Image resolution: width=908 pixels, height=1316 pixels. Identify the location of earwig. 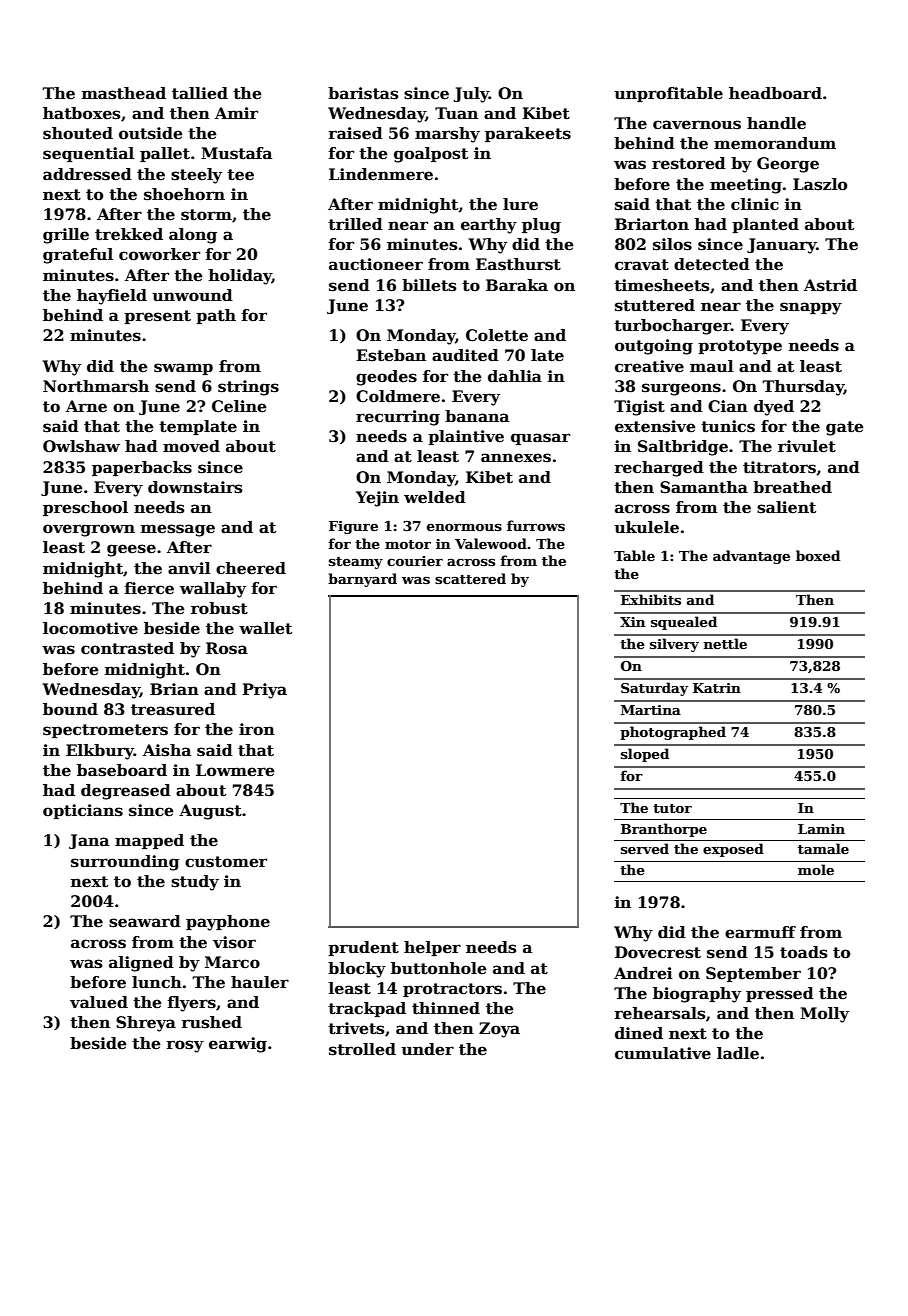
(238, 1045).
